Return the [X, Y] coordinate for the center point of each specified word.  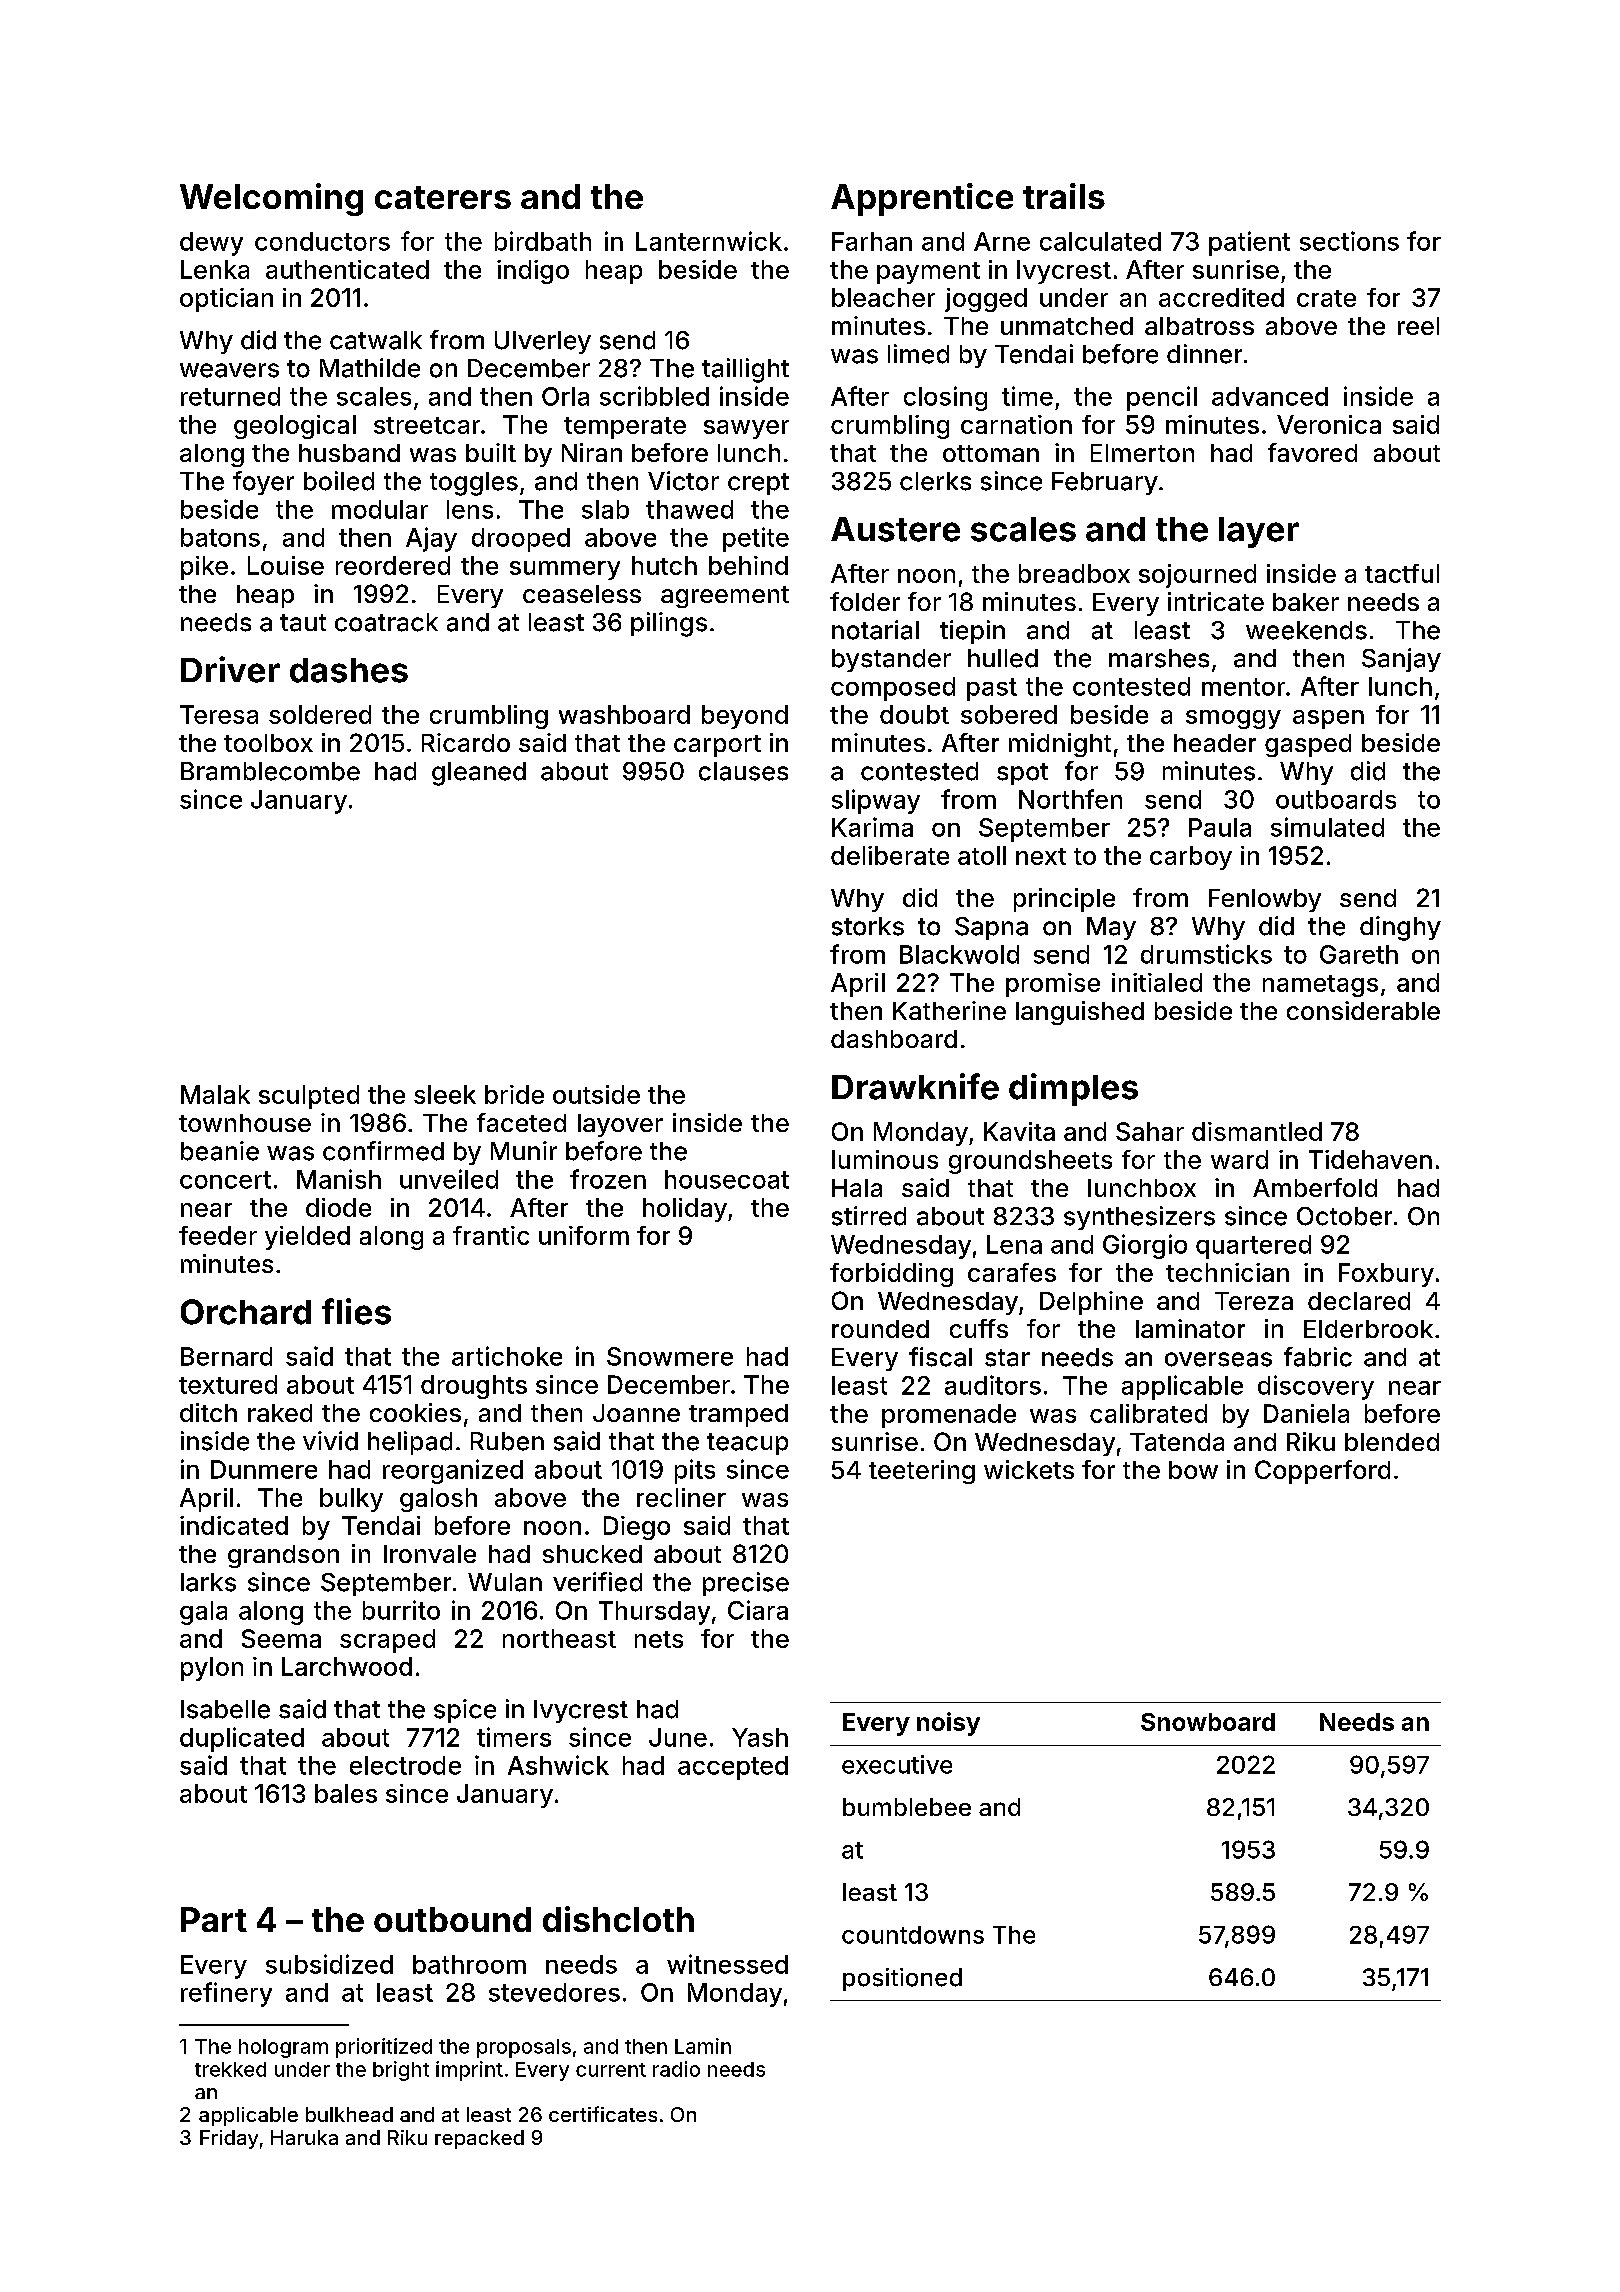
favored [1312, 452]
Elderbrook [1368, 1329]
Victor [683, 481]
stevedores [554, 1992]
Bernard [226, 1356]
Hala [857, 1188]
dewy [211, 244]
